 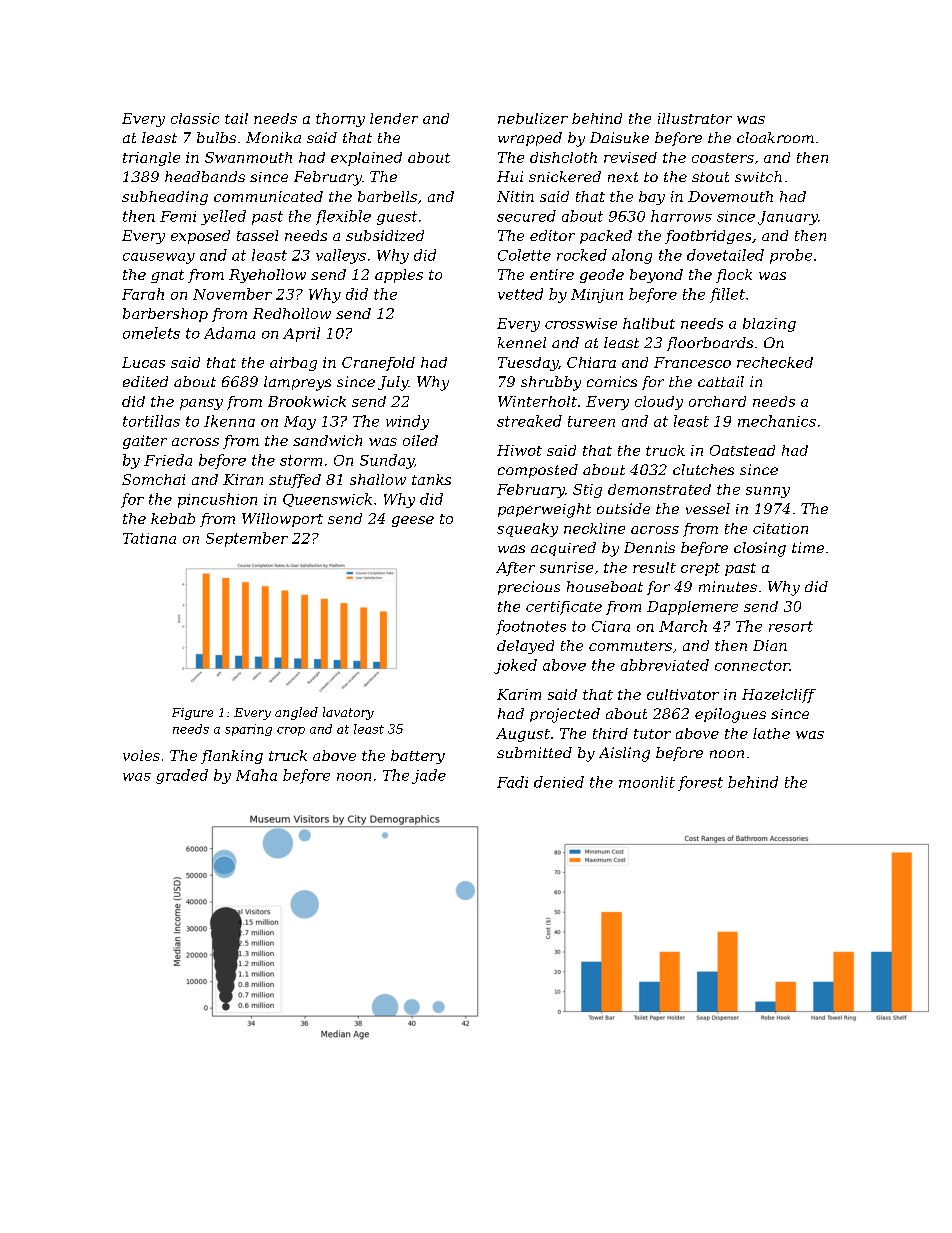 What do you see at coordinates (143, 362) in the document?
I see `Lucas` at bounding box center [143, 362].
